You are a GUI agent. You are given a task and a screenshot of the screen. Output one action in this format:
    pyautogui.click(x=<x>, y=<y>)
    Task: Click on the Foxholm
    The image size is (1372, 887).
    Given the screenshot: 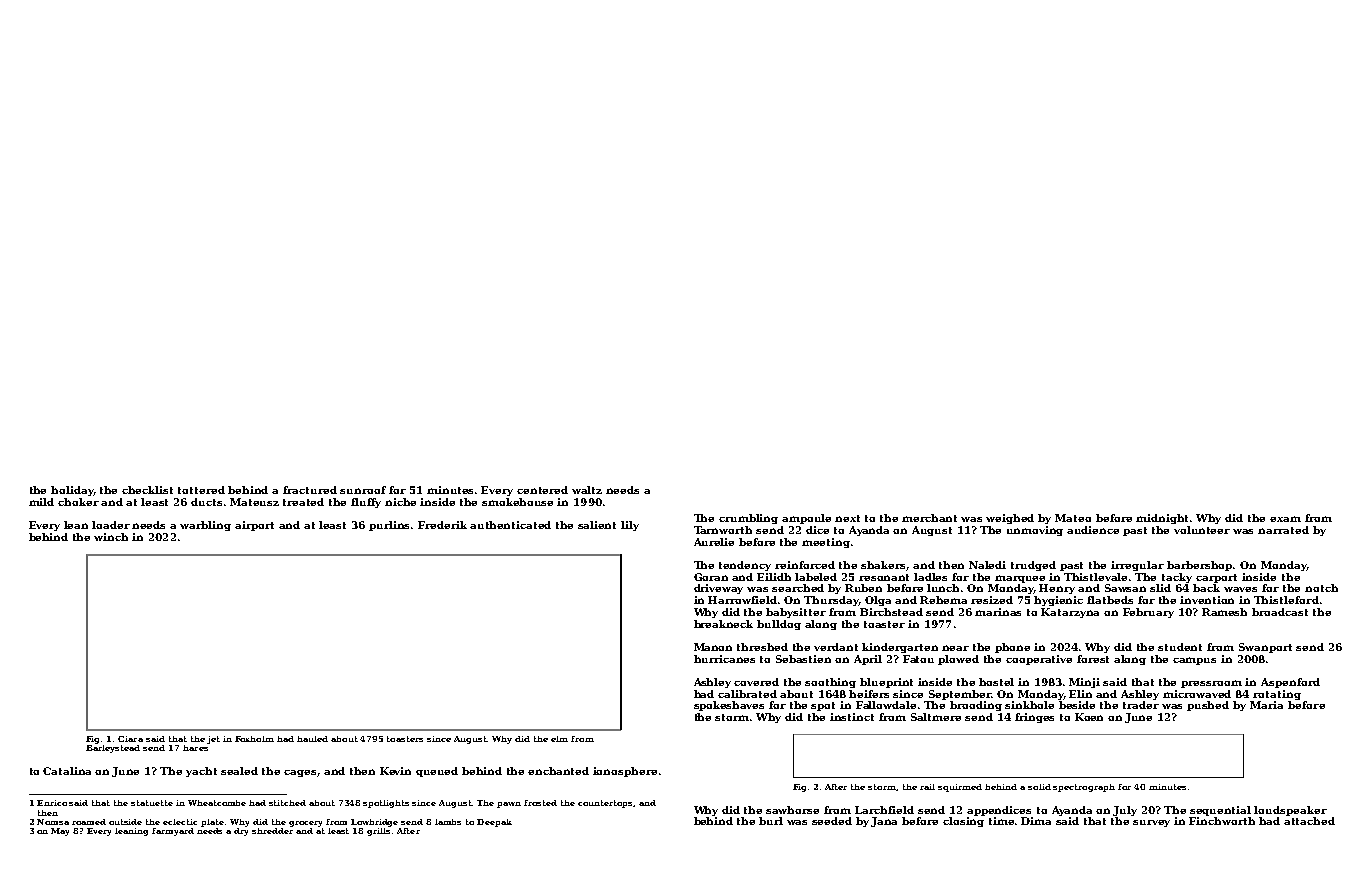 What is the action you would take?
    pyautogui.click(x=254, y=739)
